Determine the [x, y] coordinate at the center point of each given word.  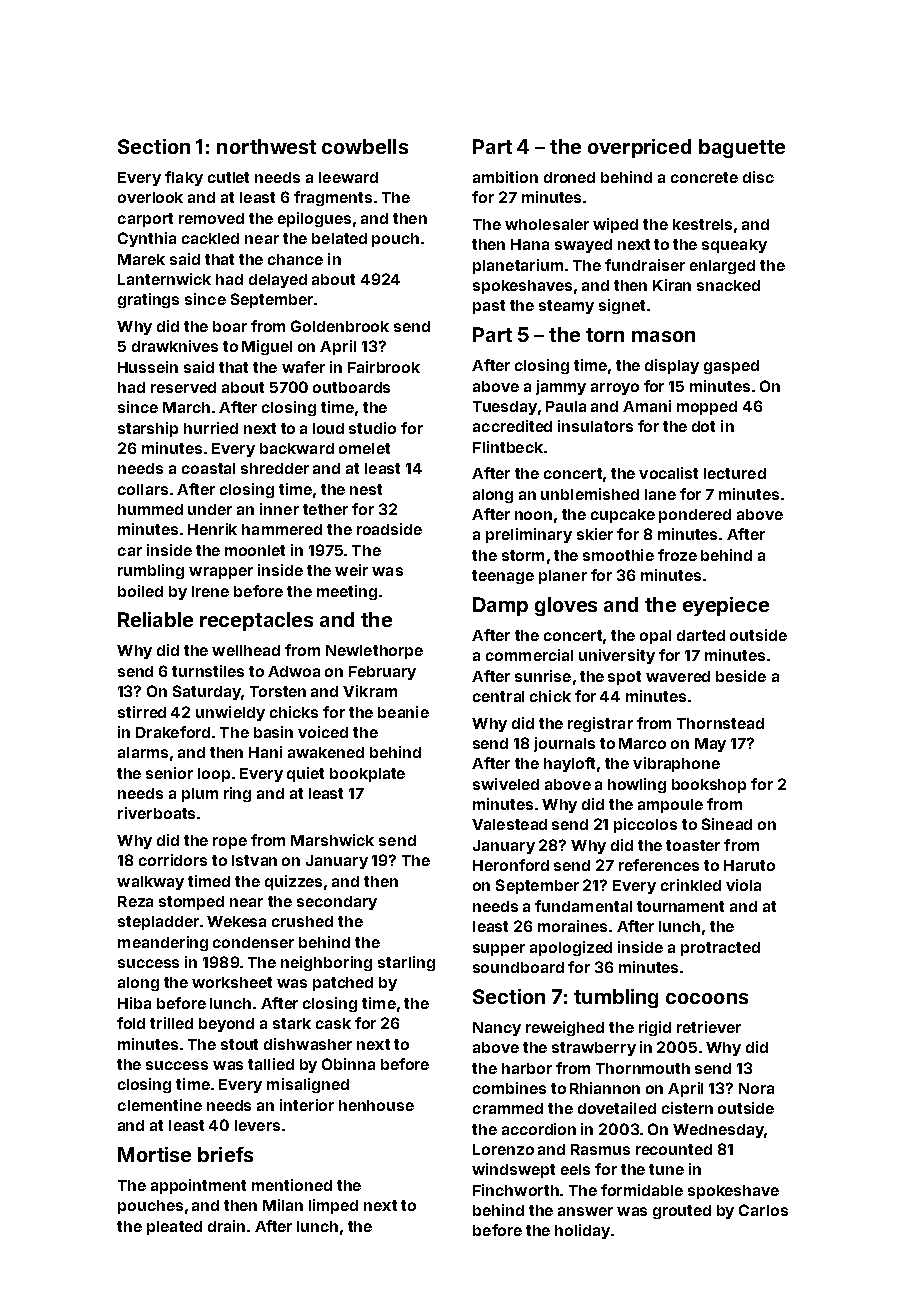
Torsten [278, 691]
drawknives [175, 346]
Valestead [509, 824]
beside [741, 676]
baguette [742, 148]
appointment [198, 1186]
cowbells [365, 146]
